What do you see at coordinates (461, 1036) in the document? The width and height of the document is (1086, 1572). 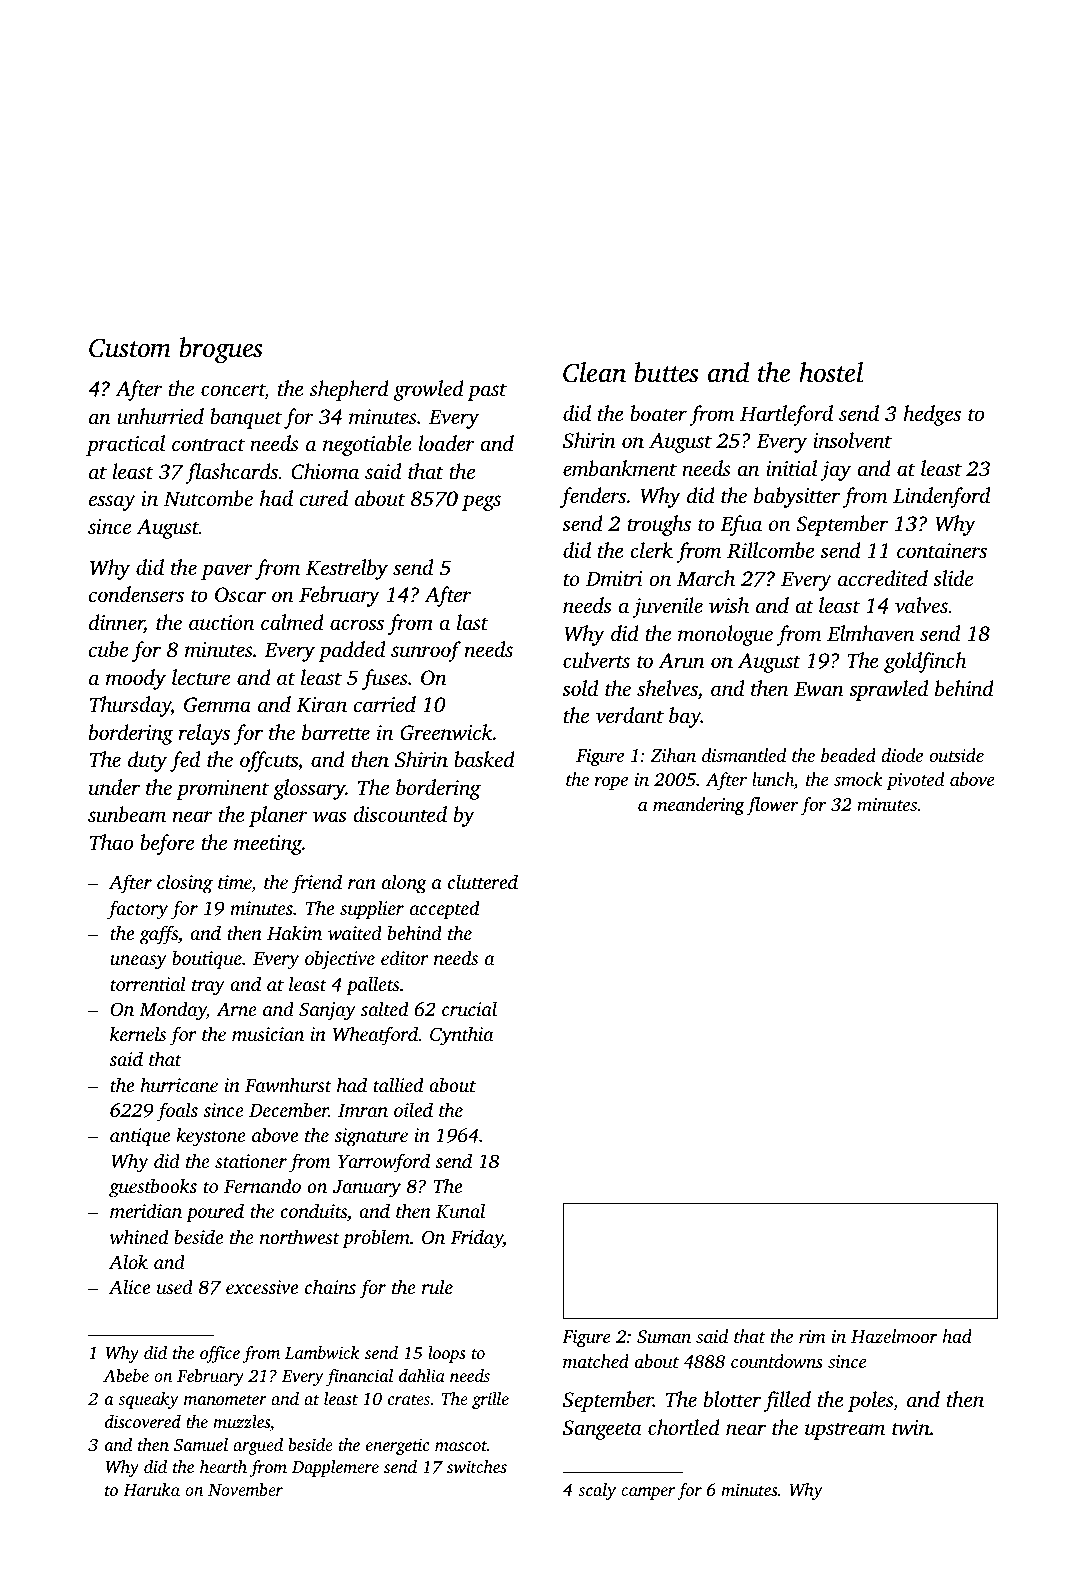 I see `Cynthia` at bounding box center [461, 1036].
